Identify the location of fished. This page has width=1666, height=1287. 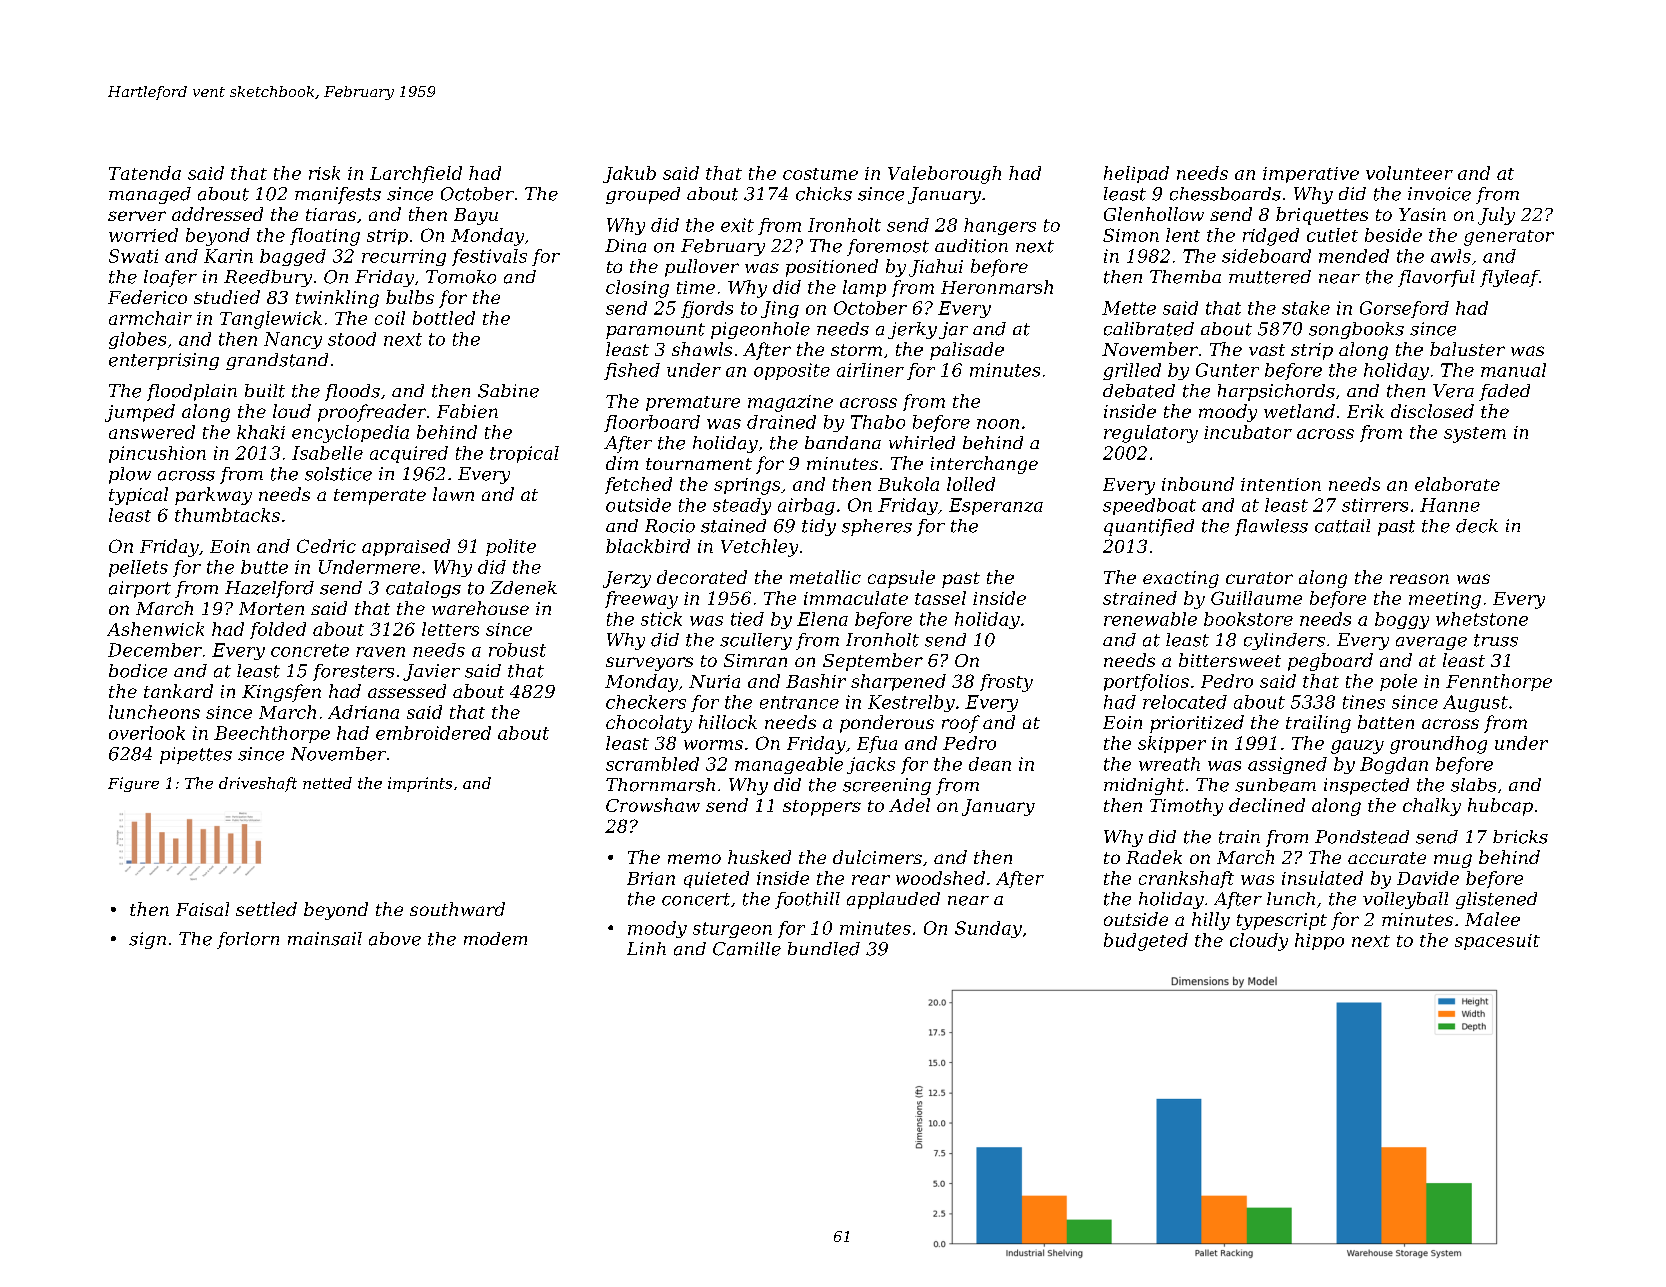
(632, 371).
